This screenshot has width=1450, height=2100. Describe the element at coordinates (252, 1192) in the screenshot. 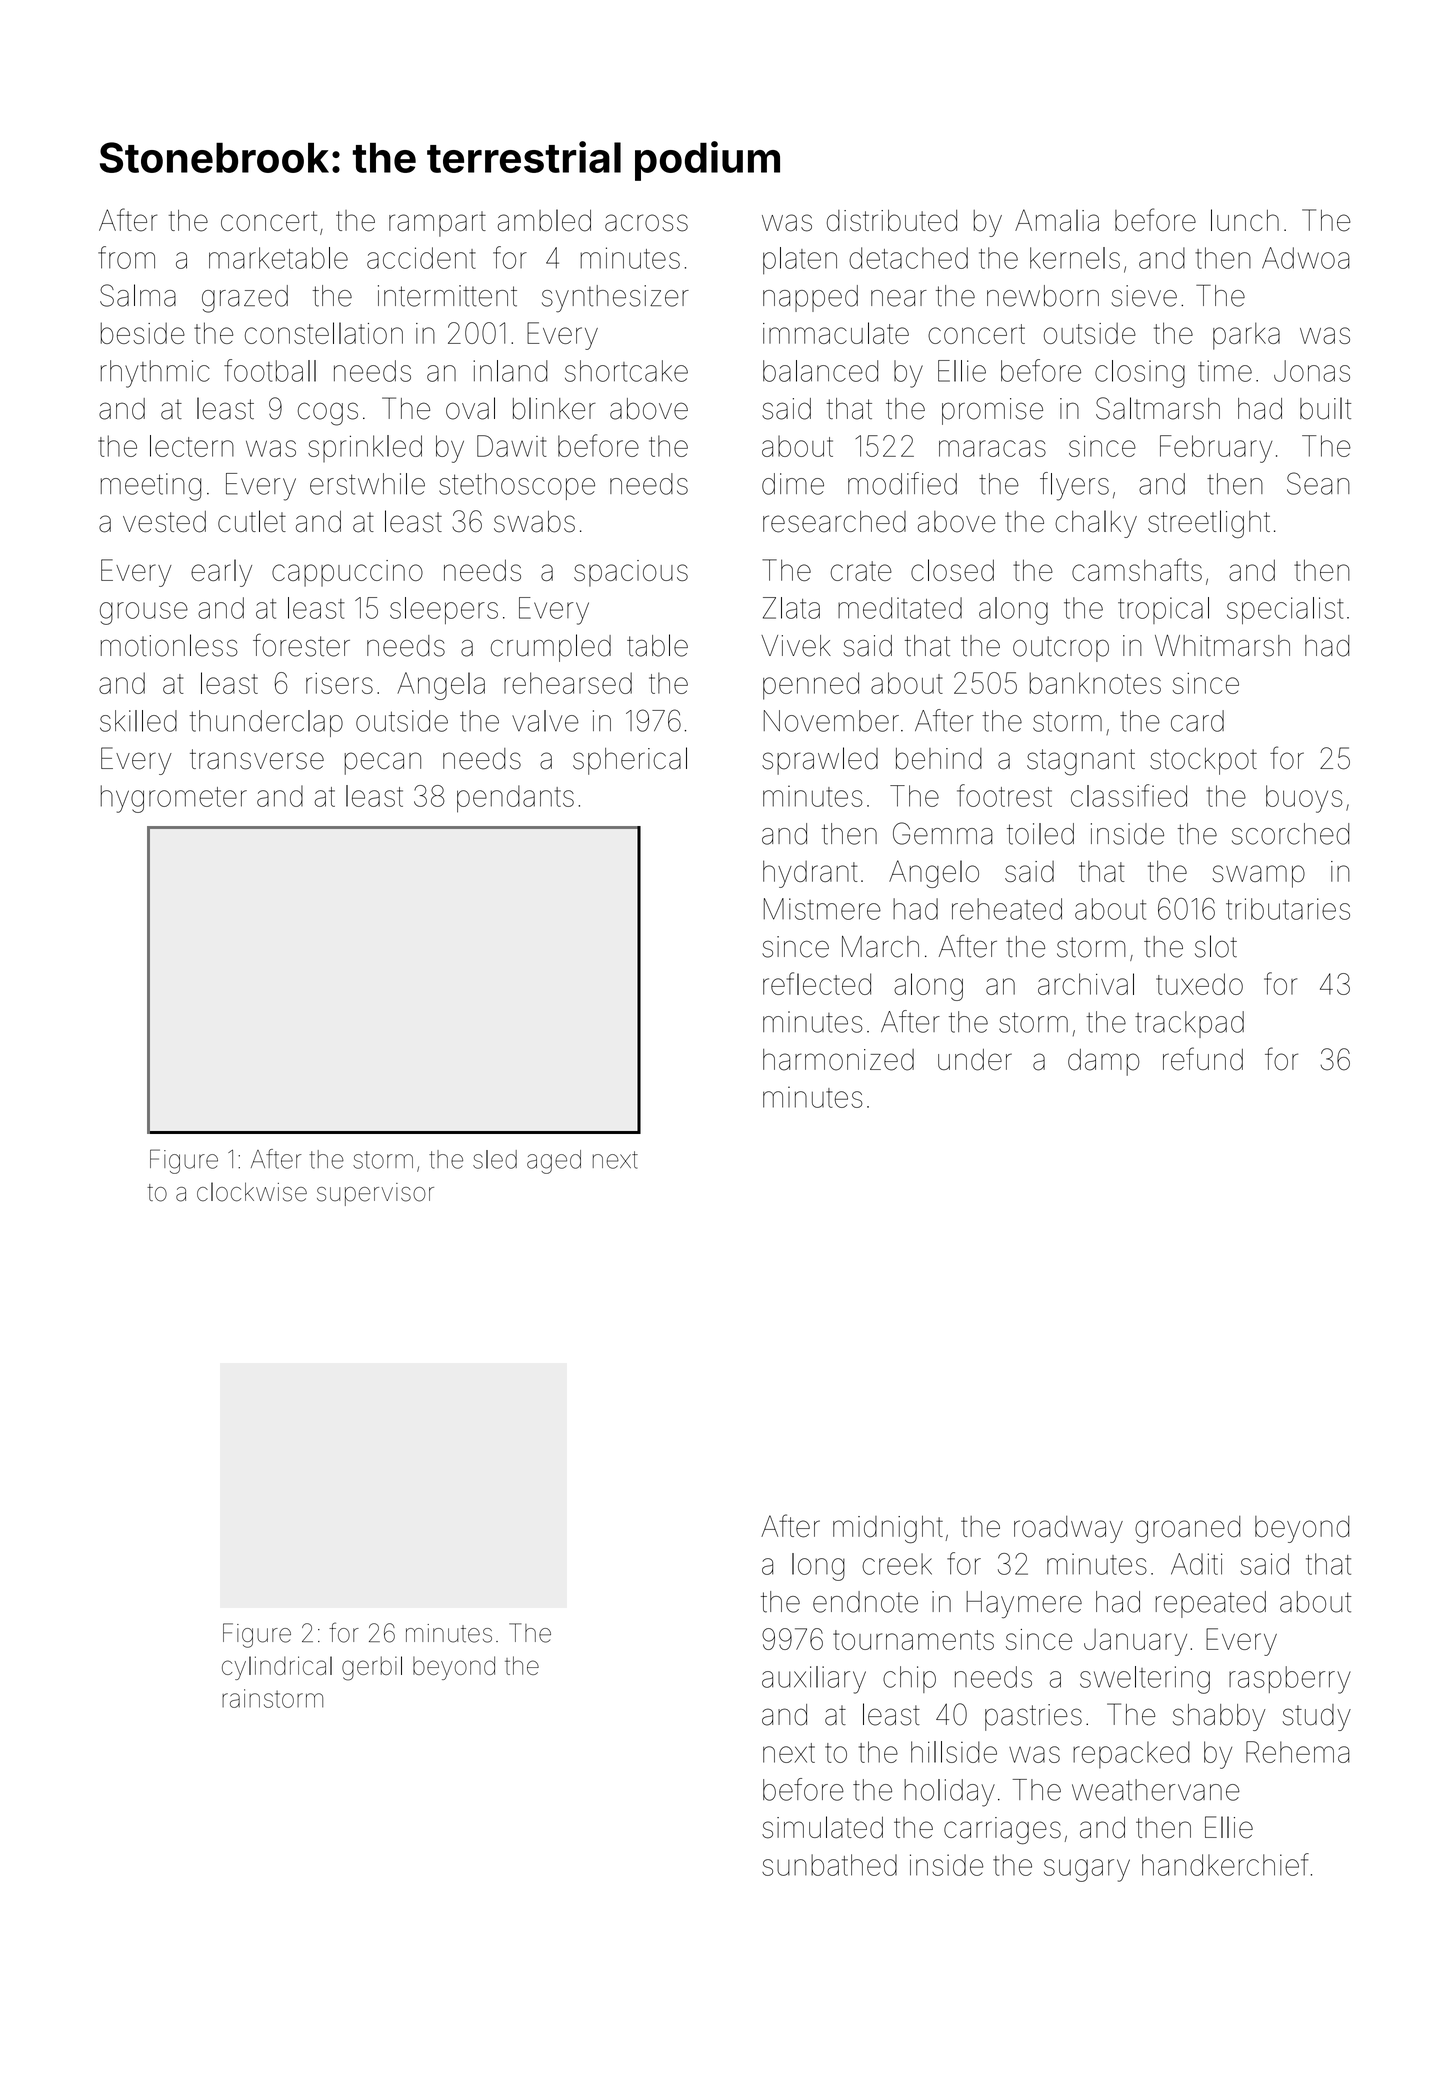

I see `clockwise` at that location.
